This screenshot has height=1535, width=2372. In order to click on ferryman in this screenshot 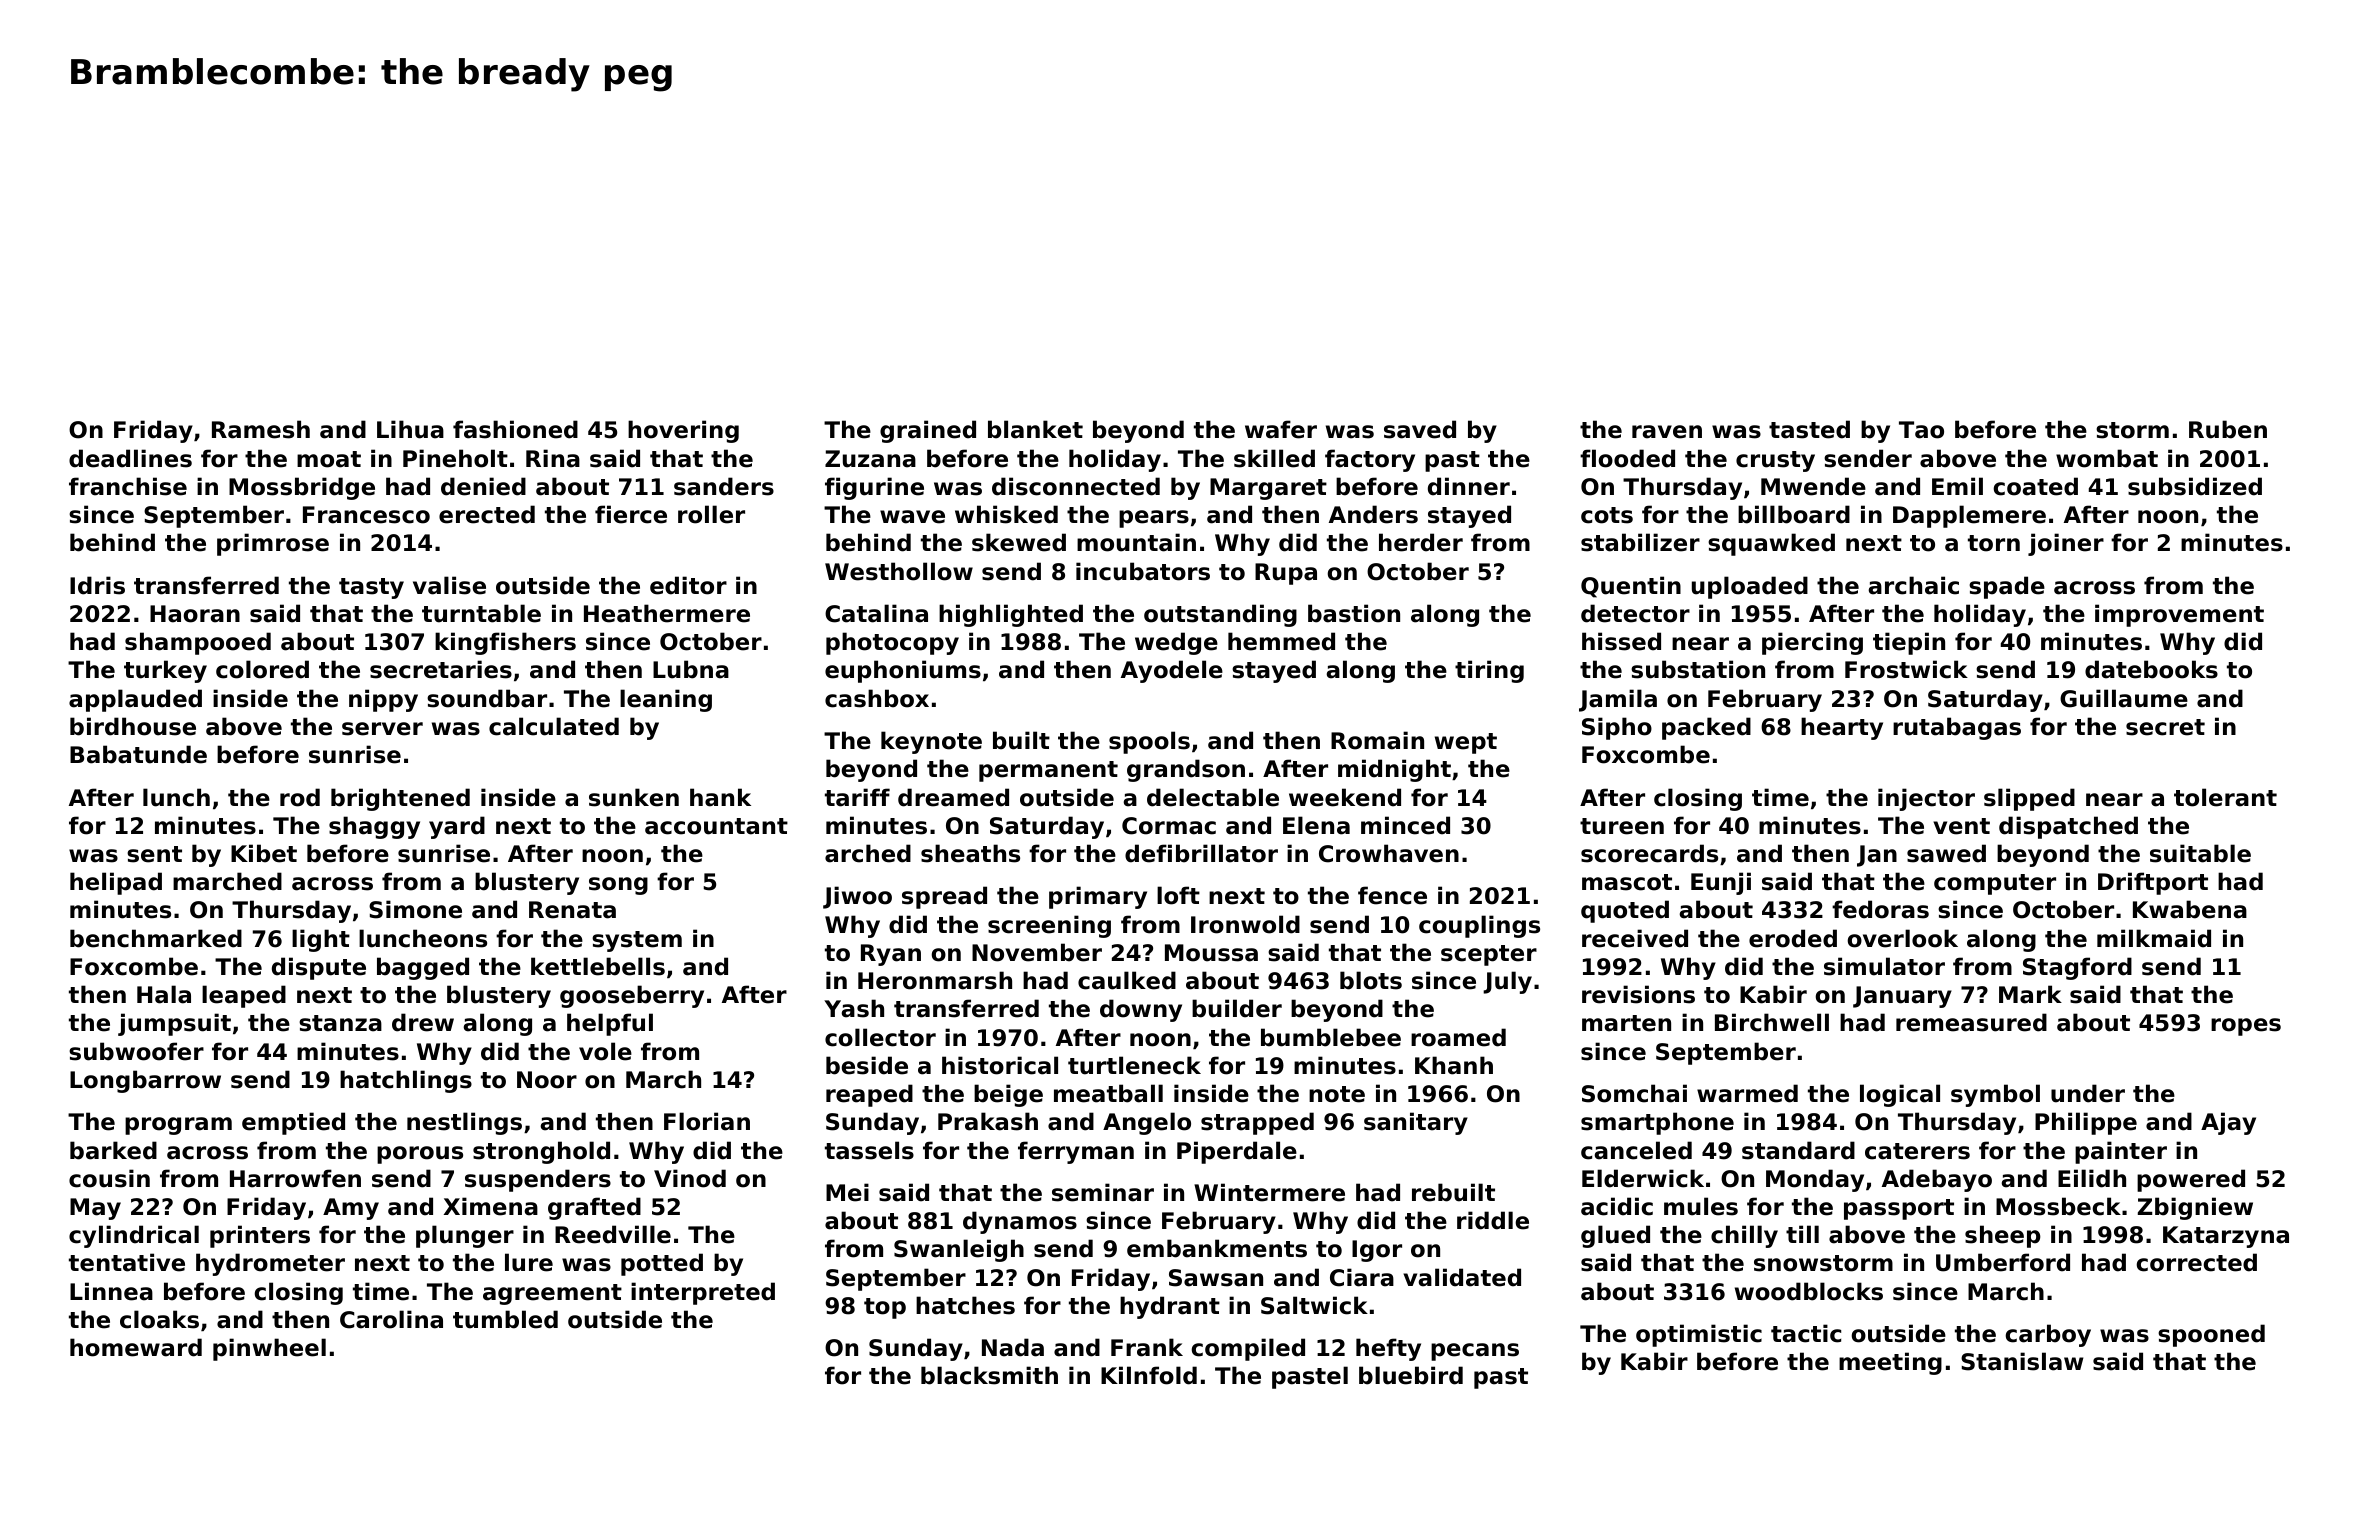, I will do `click(1076, 1152)`.
